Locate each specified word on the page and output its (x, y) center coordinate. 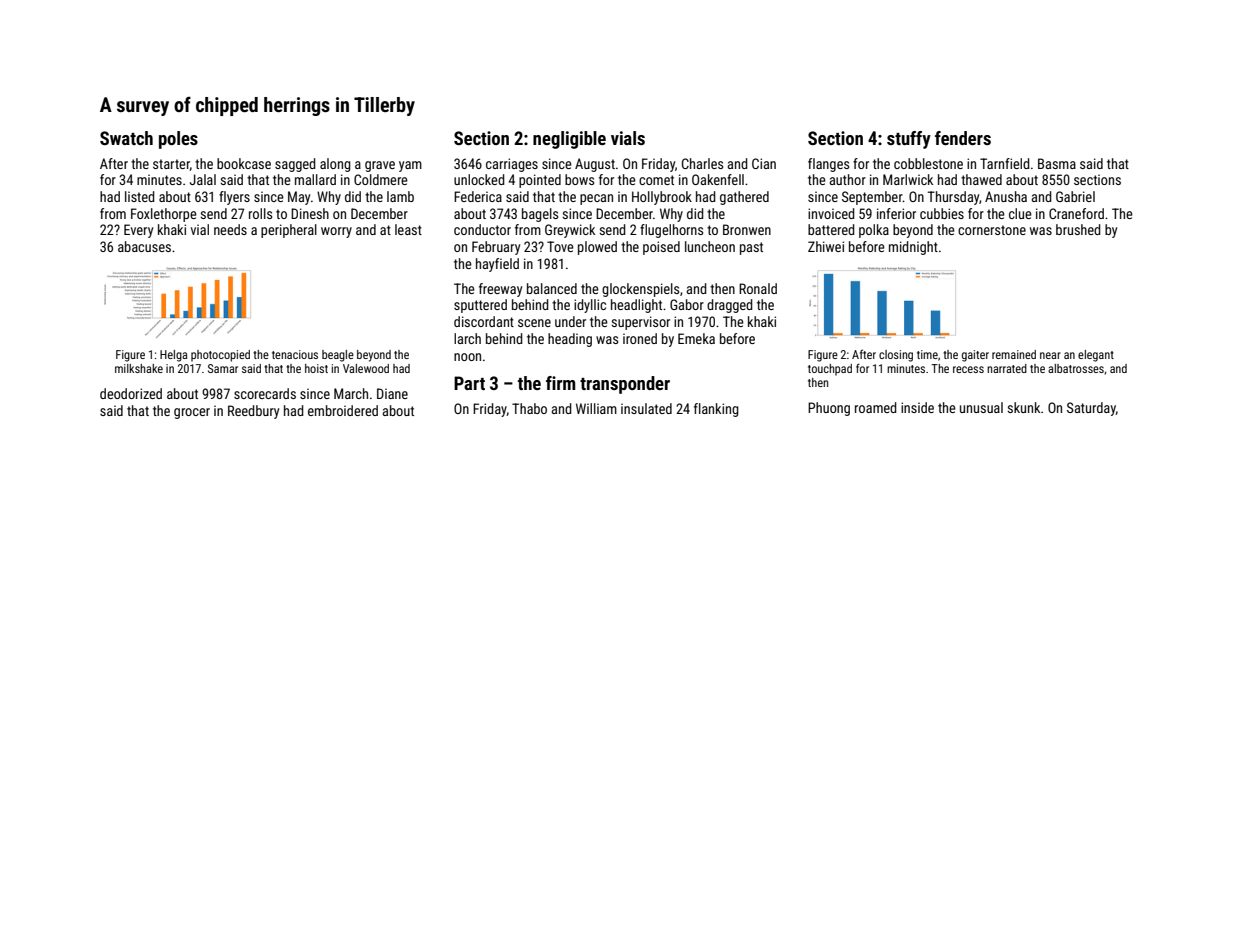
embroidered (343, 410)
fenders (963, 138)
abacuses (144, 246)
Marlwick (908, 179)
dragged (730, 306)
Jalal (203, 179)
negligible (569, 140)
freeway (500, 290)
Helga (173, 356)
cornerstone (992, 230)
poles (178, 140)
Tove (560, 246)
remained (1014, 354)
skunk (1023, 407)
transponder (625, 385)
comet (656, 180)
